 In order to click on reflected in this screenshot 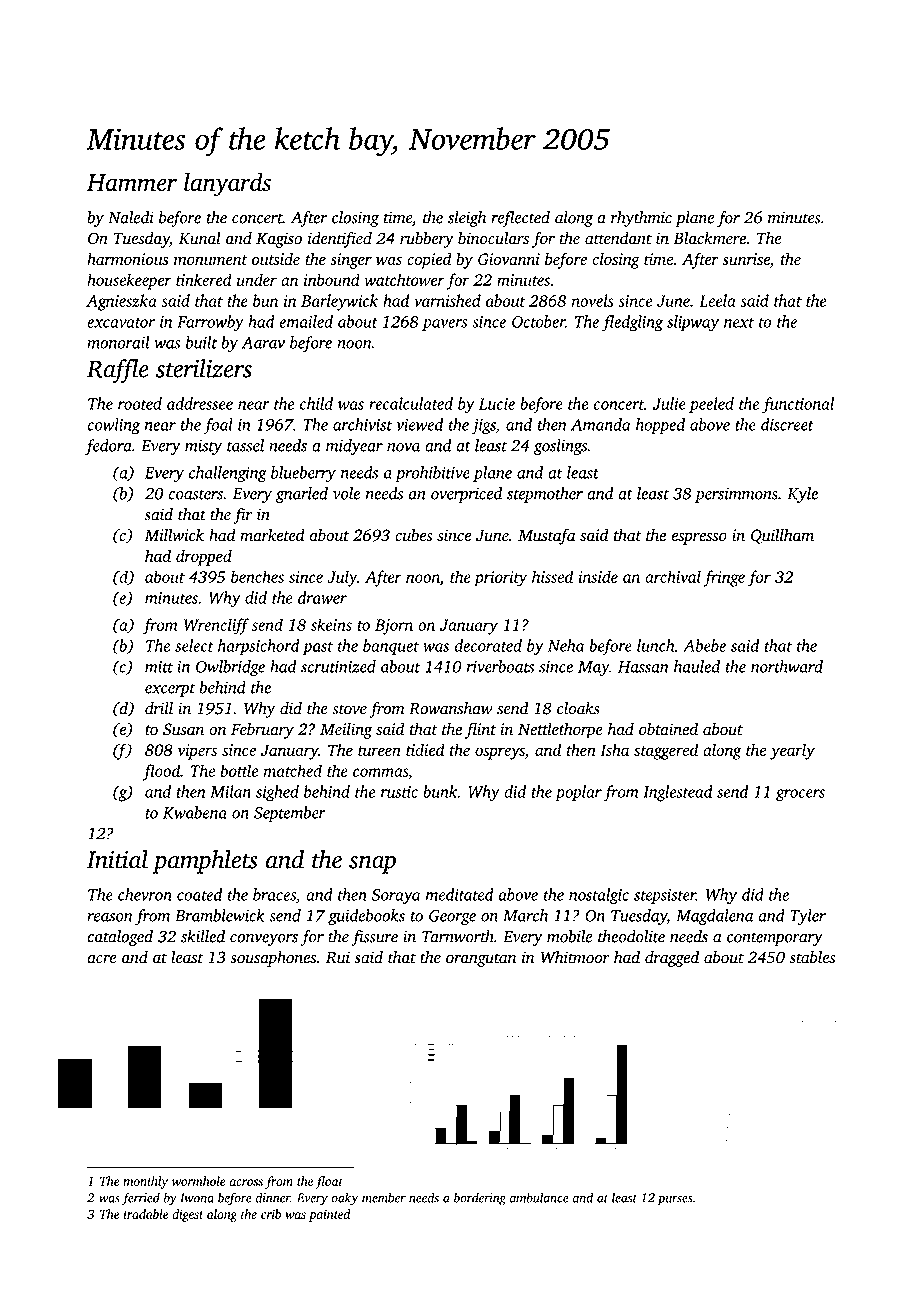, I will do `click(520, 219)`.
